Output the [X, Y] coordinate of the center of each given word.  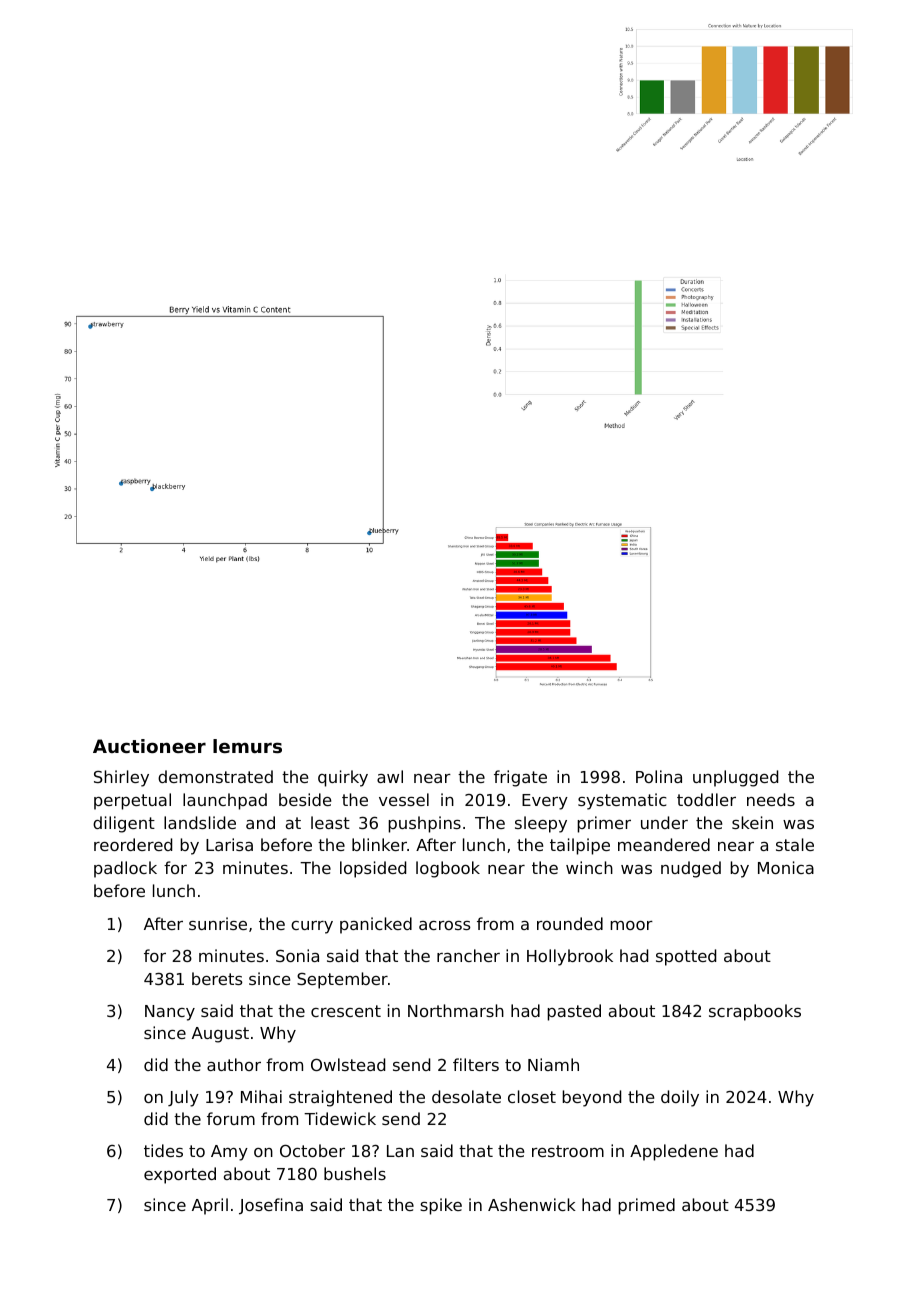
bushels [355, 1173]
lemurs [247, 746]
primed [646, 1206]
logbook [448, 869]
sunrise [218, 923]
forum [231, 1118]
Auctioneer [149, 746]
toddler [706, 799]
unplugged [735, 778]
